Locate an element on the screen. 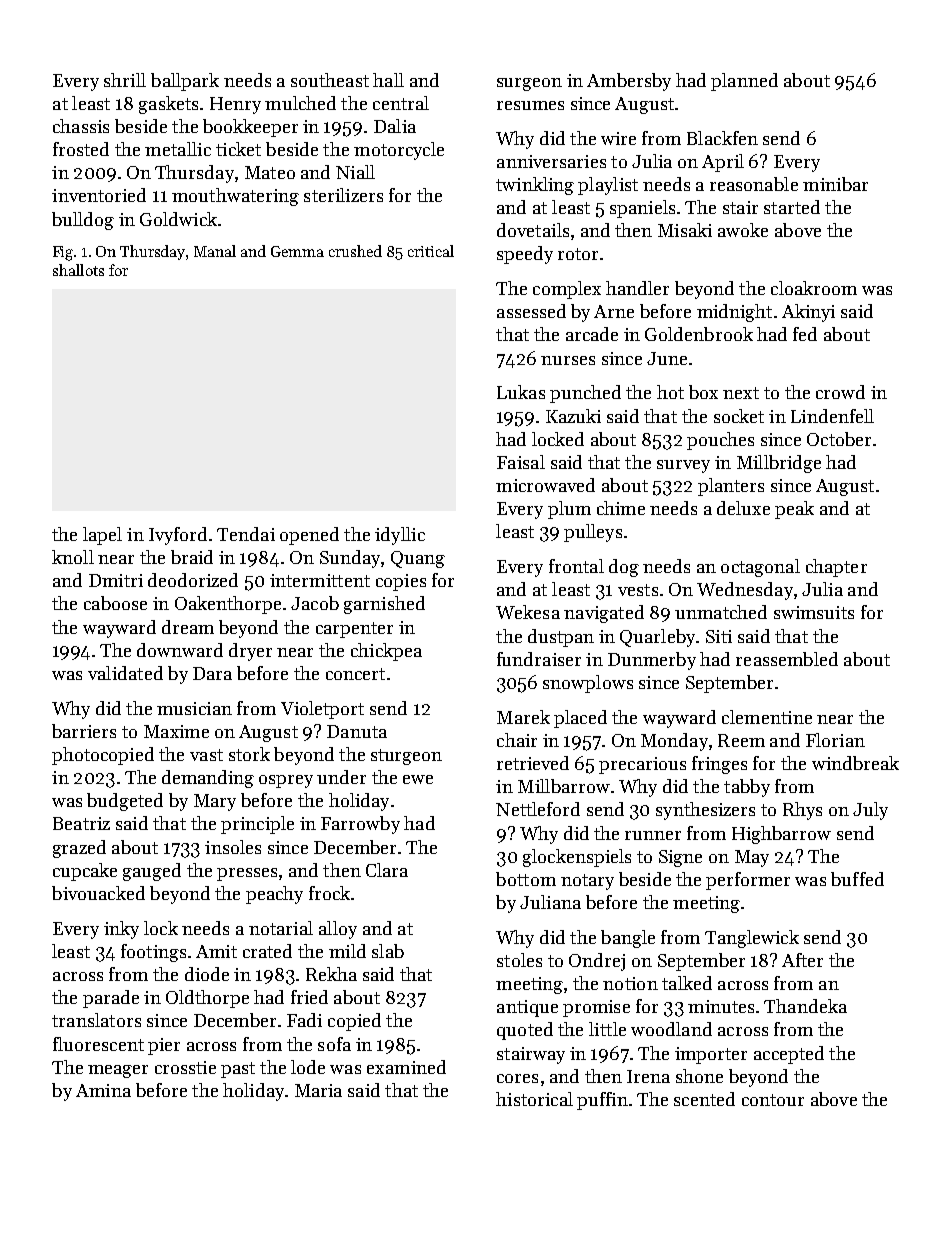  Farrowby is located at coordinates (360, 825).
